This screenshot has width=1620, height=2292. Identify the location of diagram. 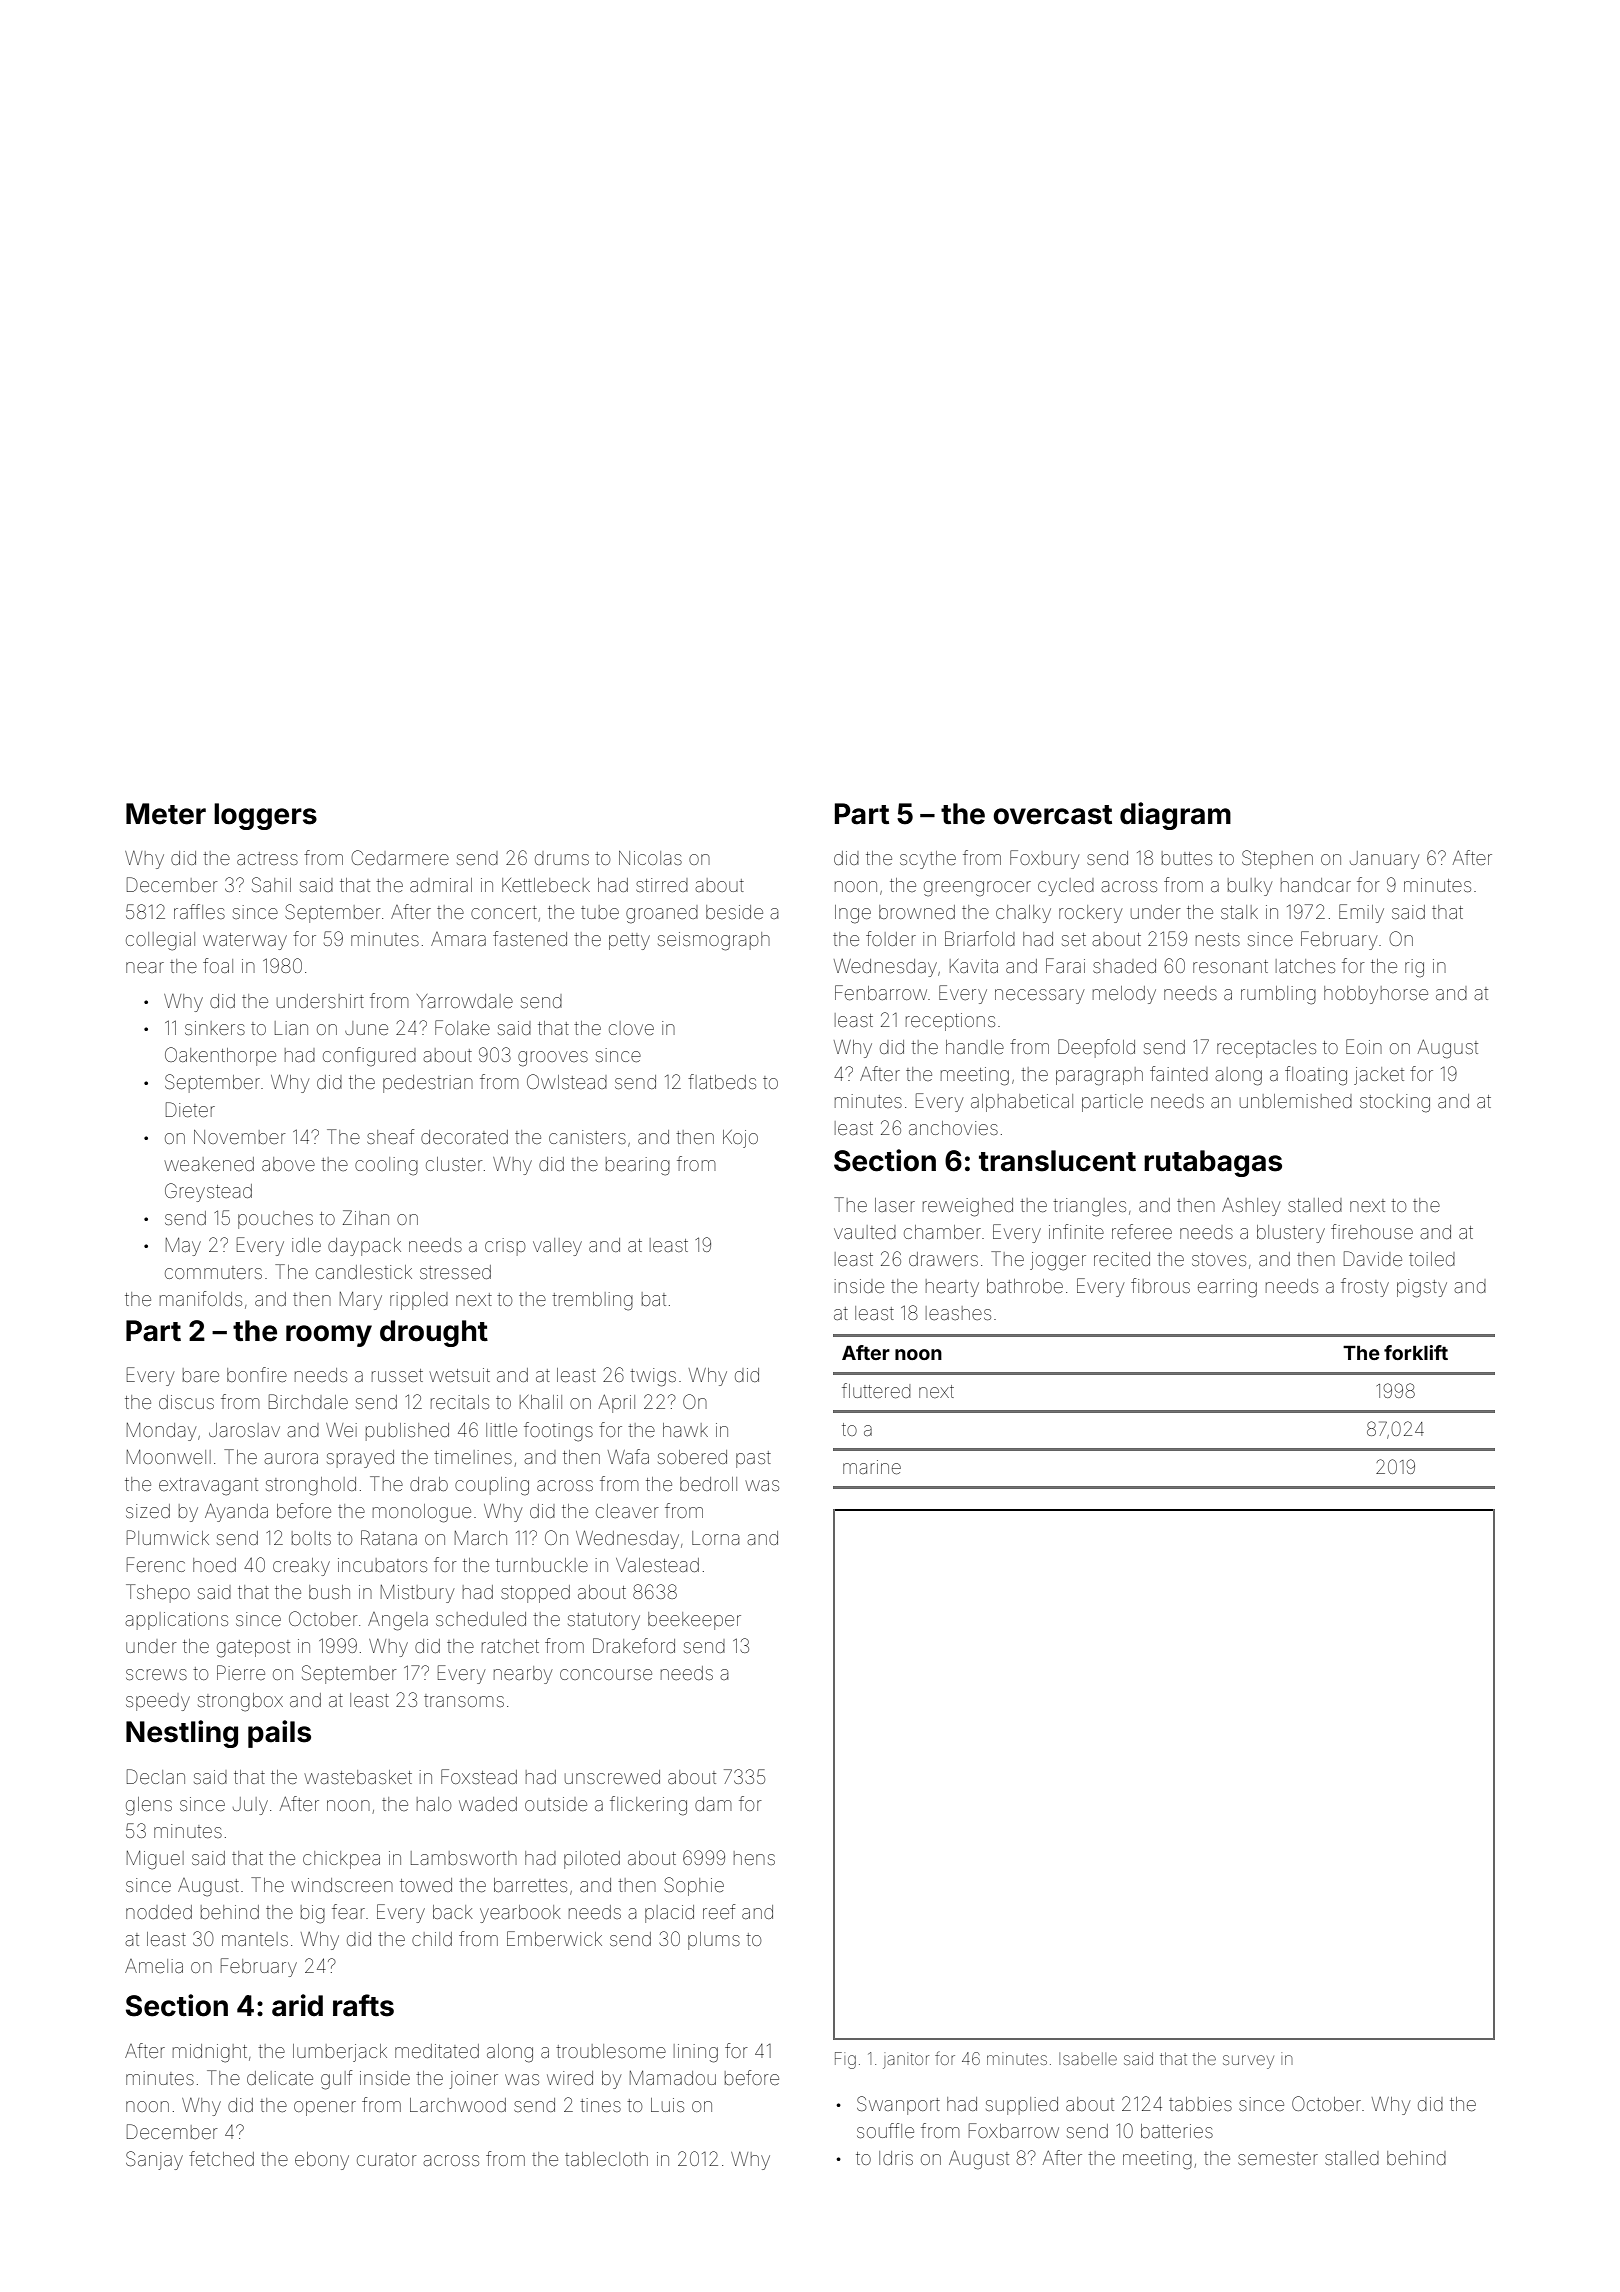
(1175, 816).
